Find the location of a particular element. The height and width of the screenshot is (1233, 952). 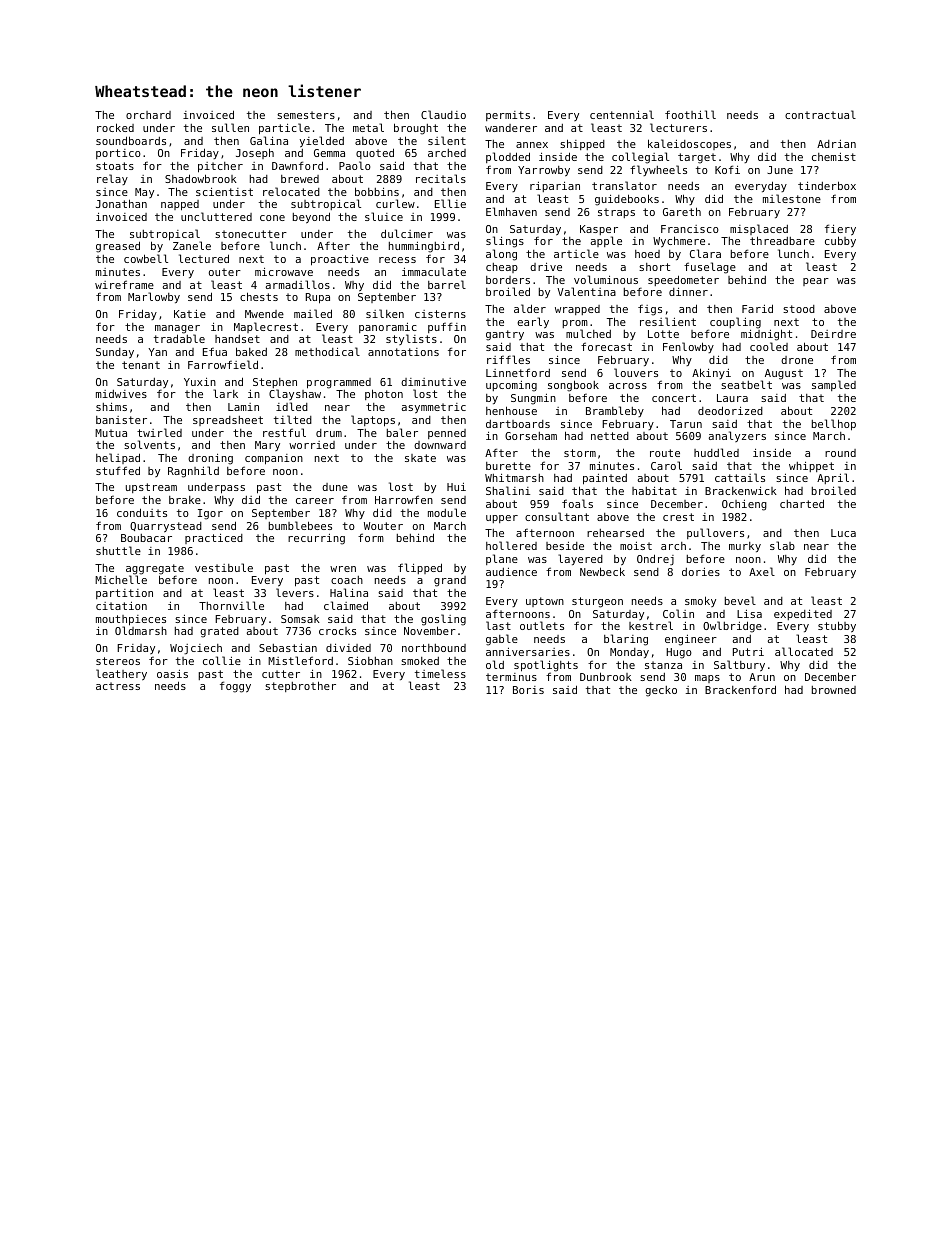

terminus is located at coordinates (511, 677).
